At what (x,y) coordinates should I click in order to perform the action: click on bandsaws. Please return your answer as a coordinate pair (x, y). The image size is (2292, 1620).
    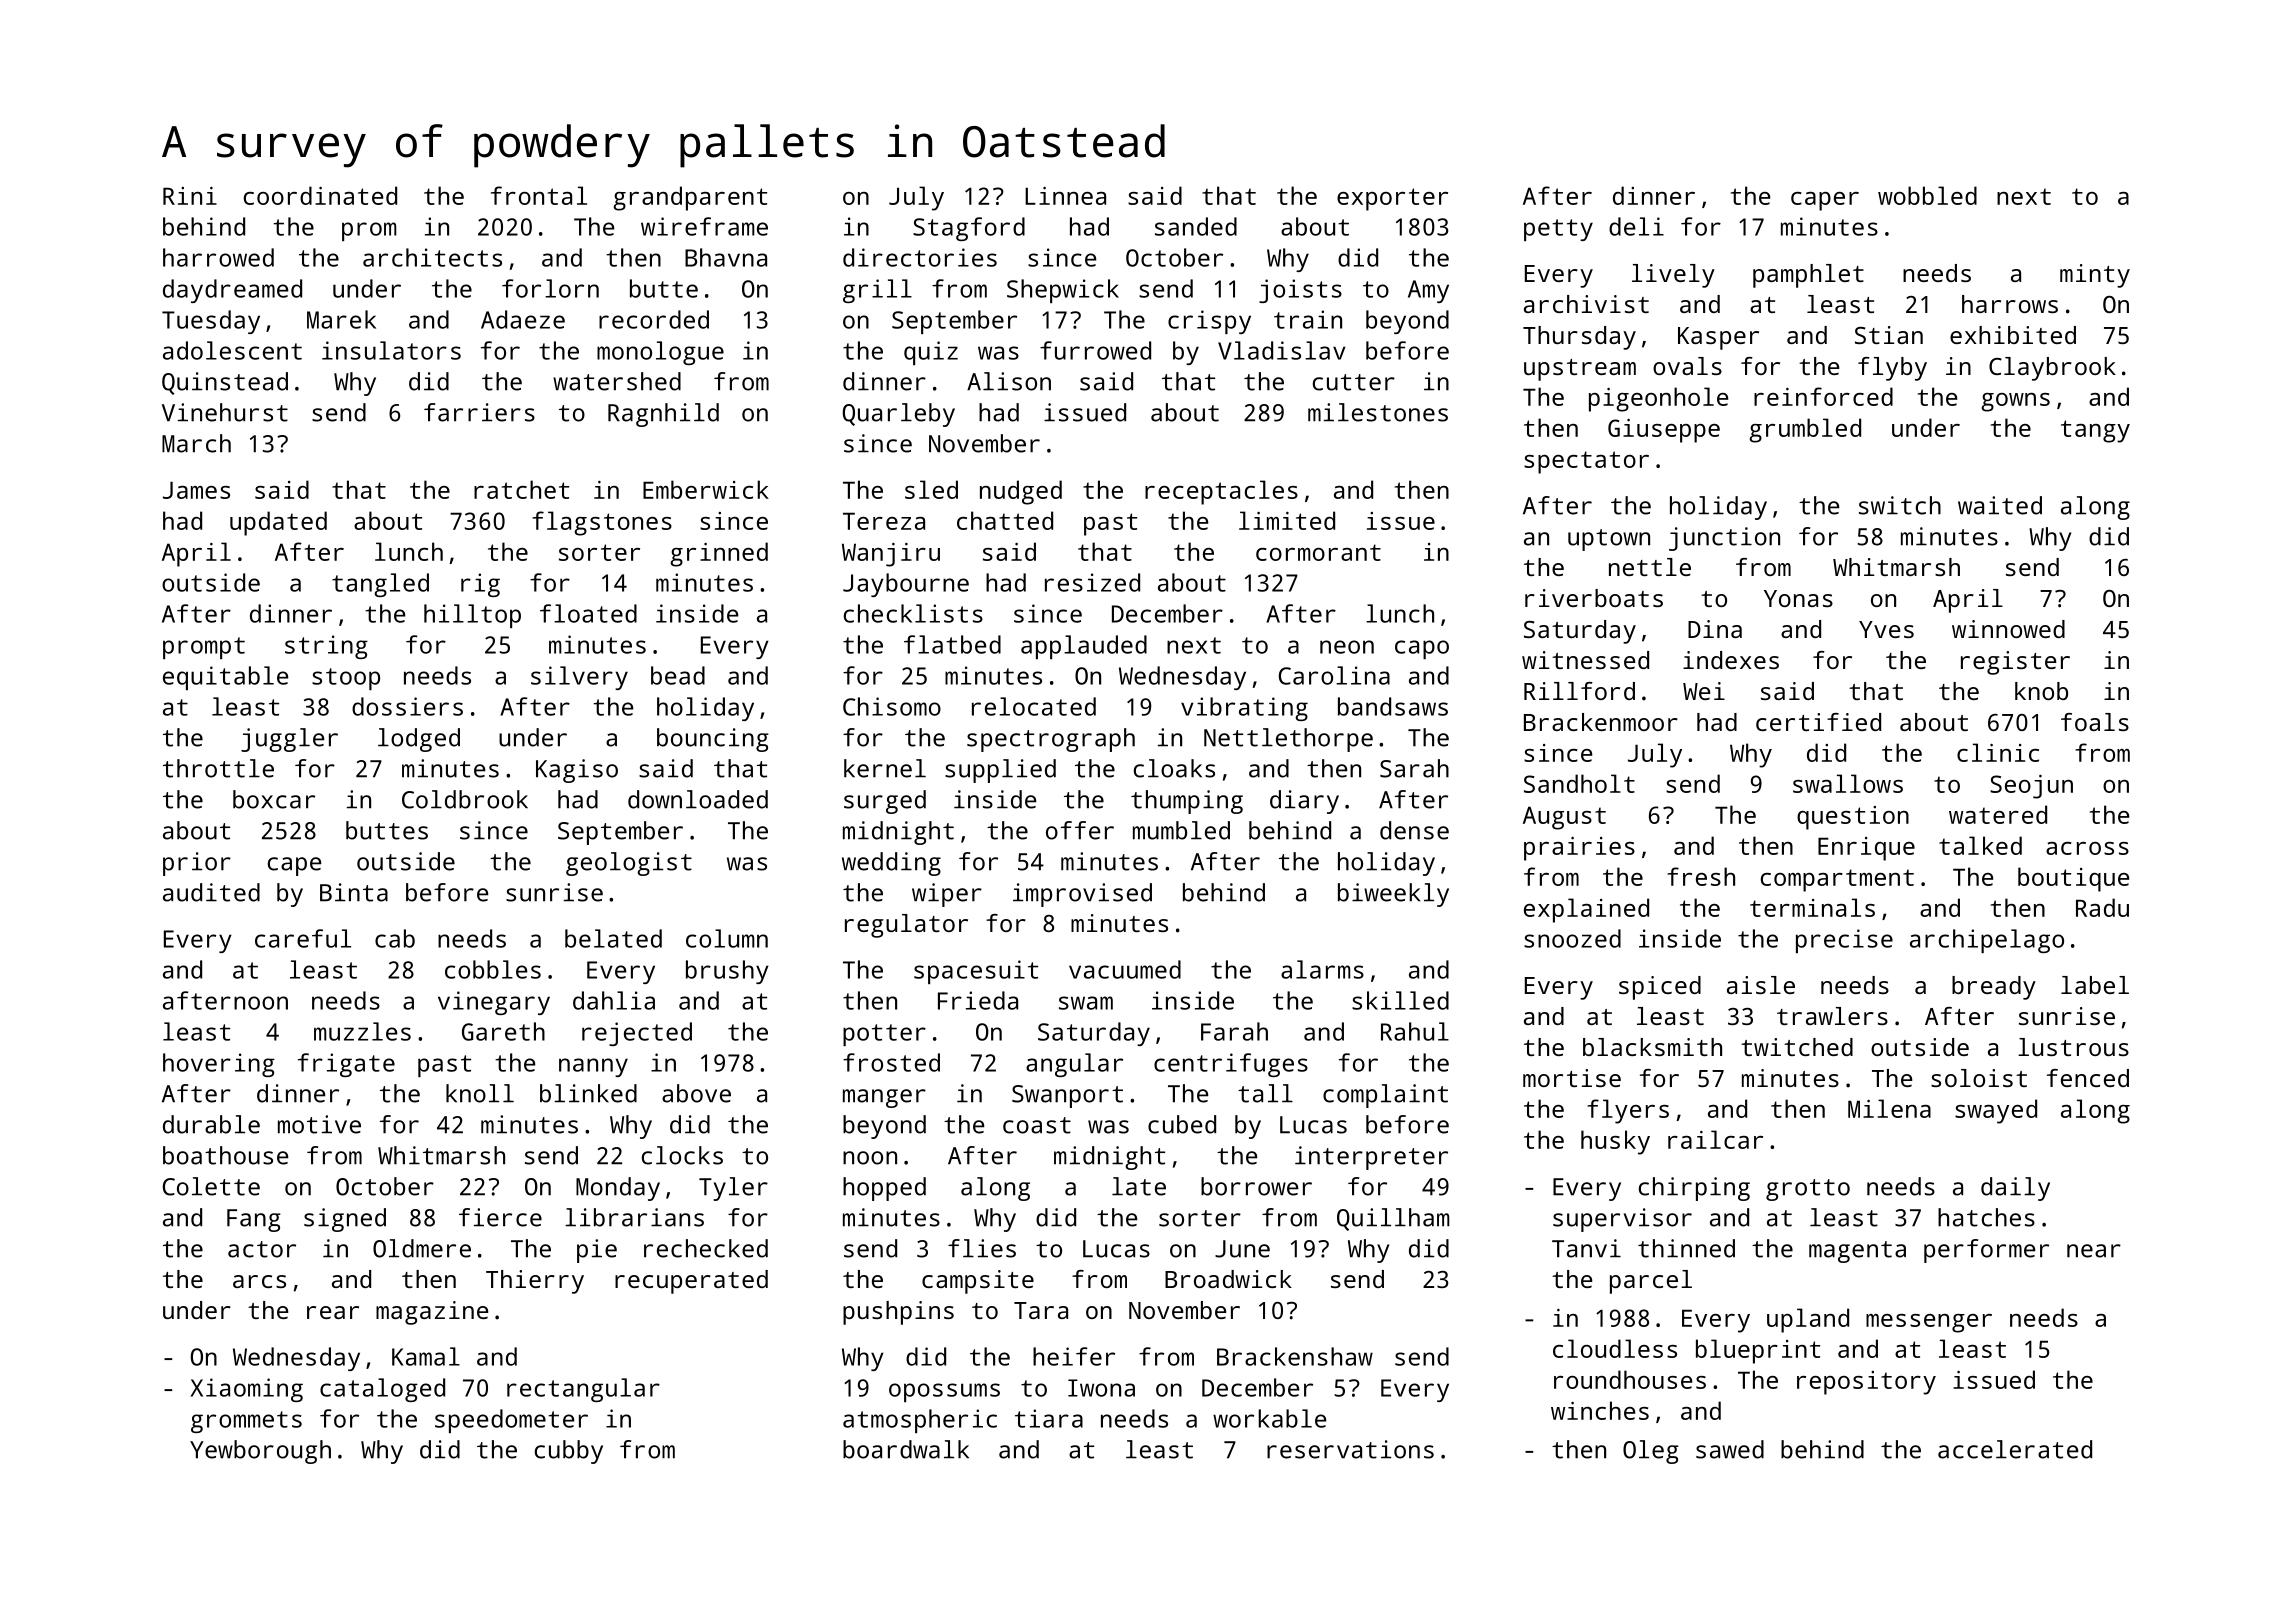
    Looking at the image, I should click on (1393, 706).
